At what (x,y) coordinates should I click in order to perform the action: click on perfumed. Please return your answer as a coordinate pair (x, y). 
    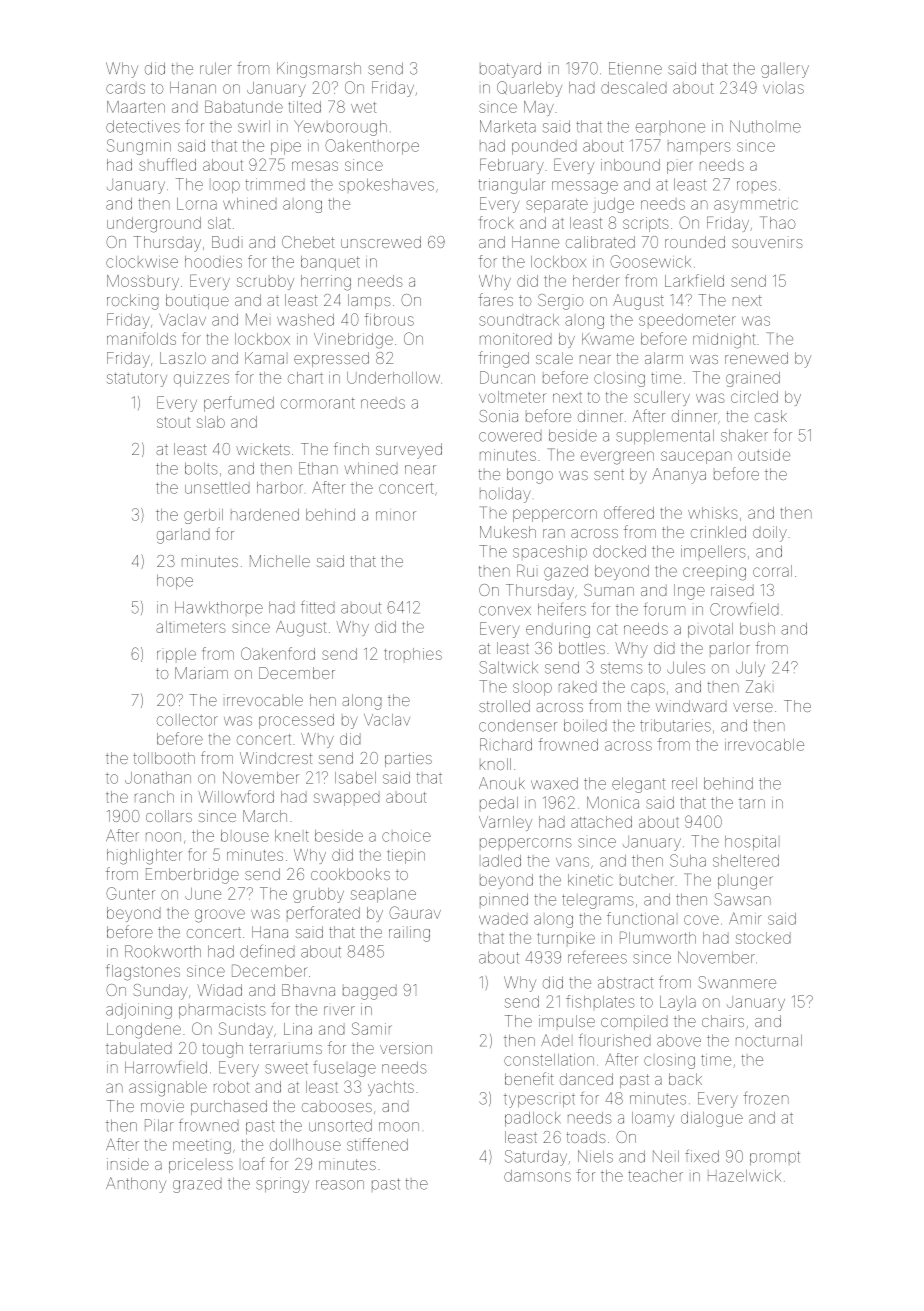
    Looking at the image, I should click on (239, 404).
